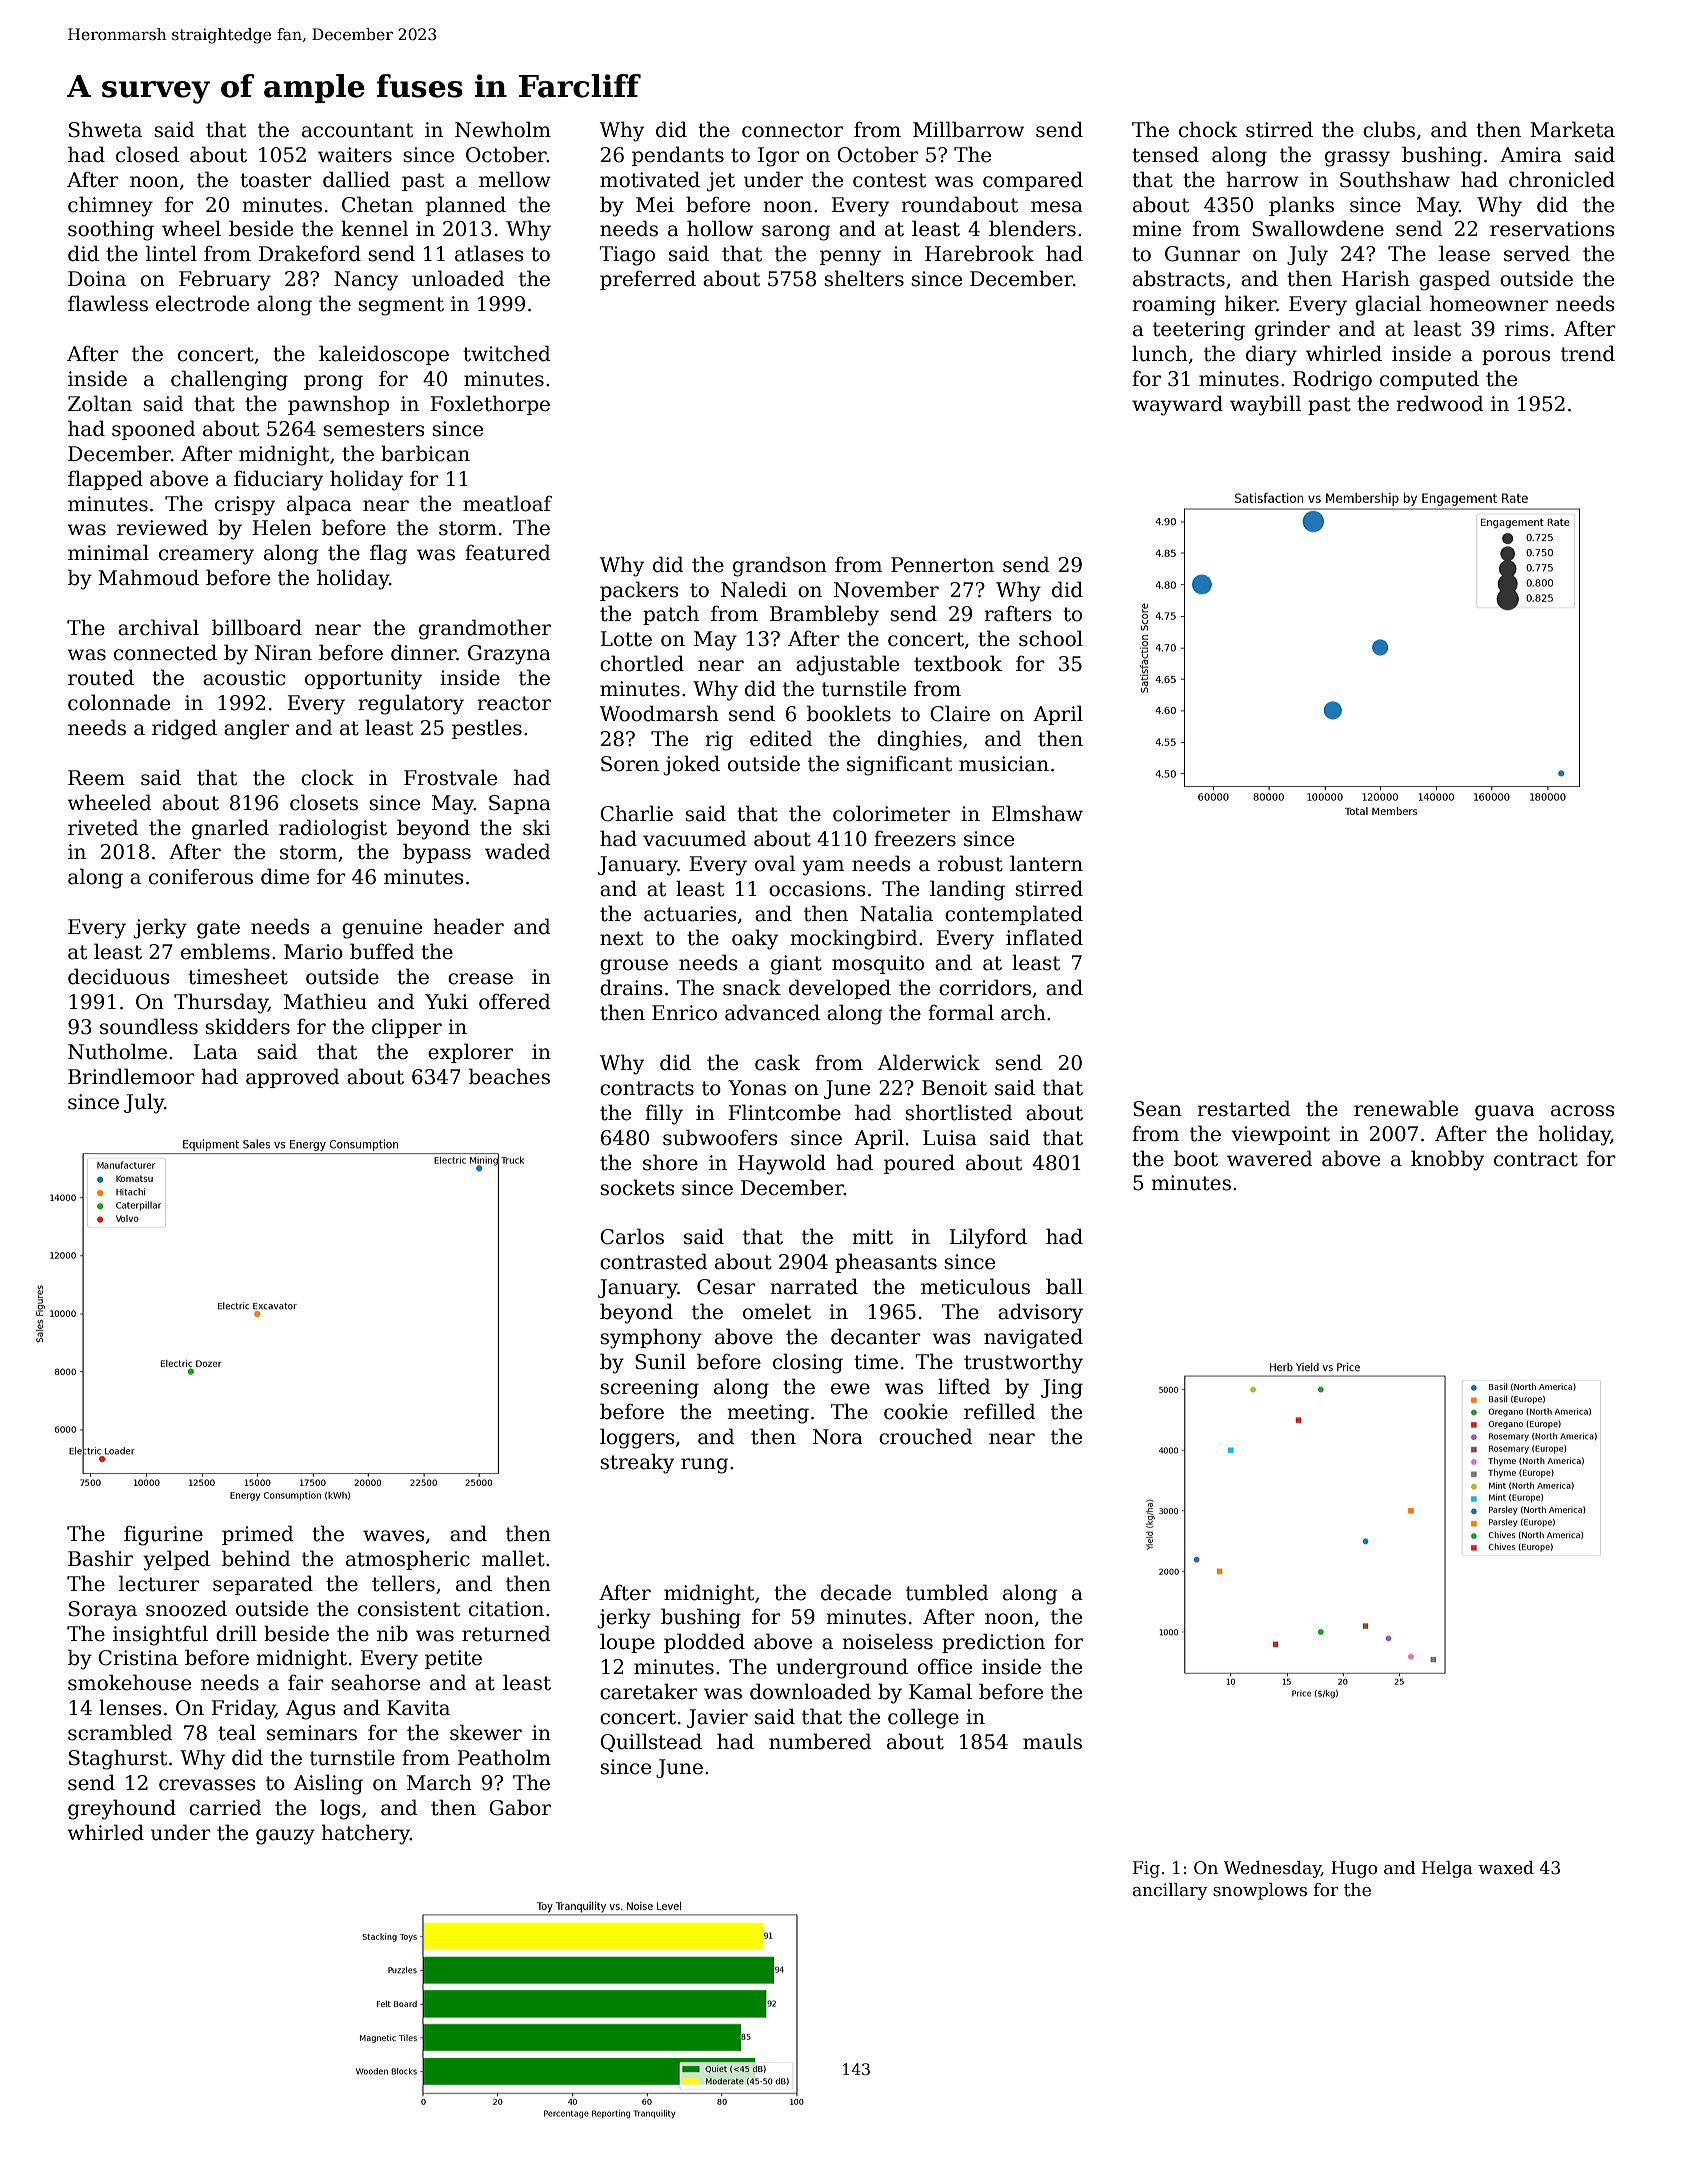  What do you see at coordinates (506, 1633) in the screenshot?
I see `returned` at bounding box center [506, 1633].
